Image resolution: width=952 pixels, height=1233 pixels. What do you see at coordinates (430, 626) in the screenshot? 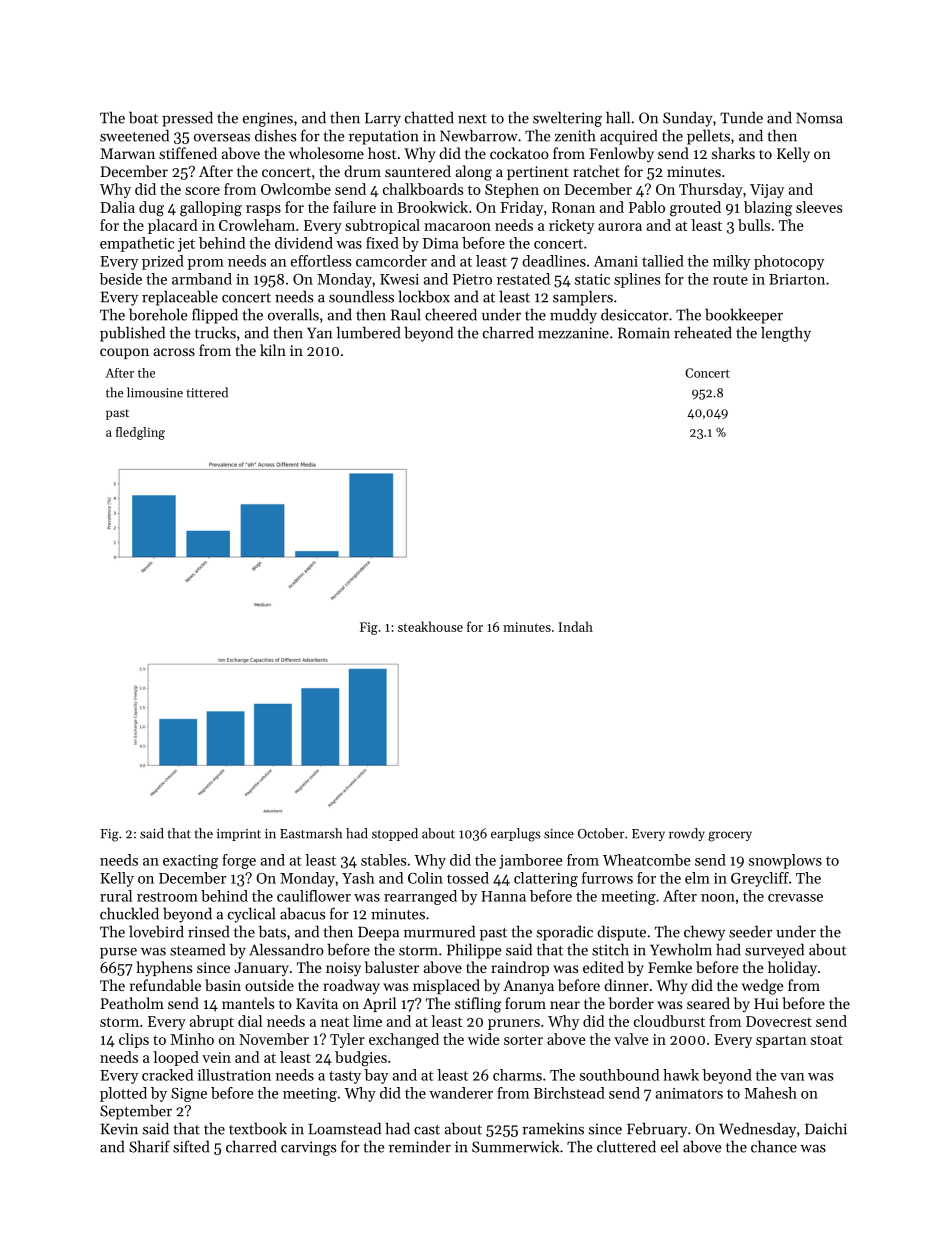
I see `steakhouse` at bounding box center [430, 626].
